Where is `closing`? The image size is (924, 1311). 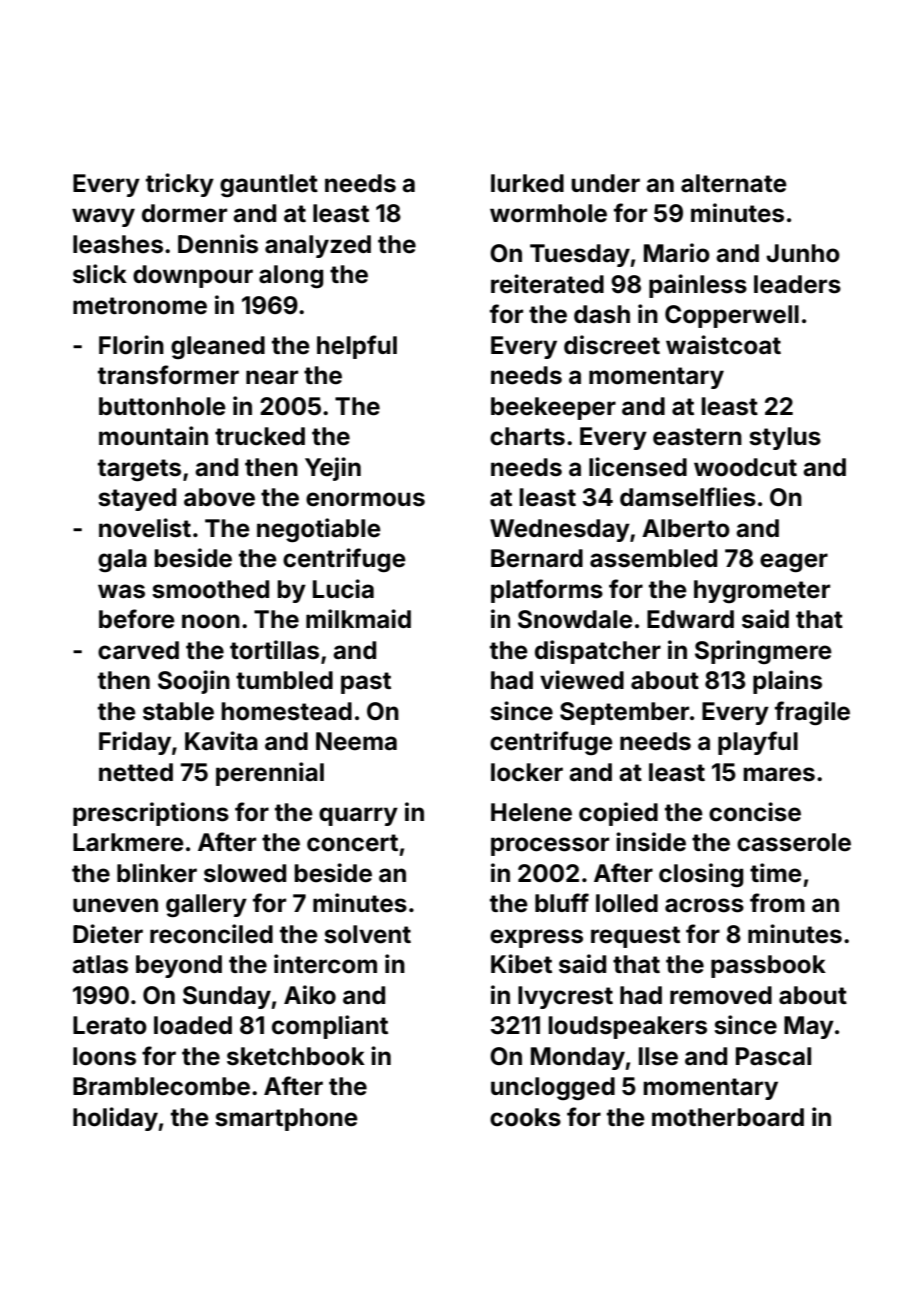 closing is located at coordinates (701, 875).
